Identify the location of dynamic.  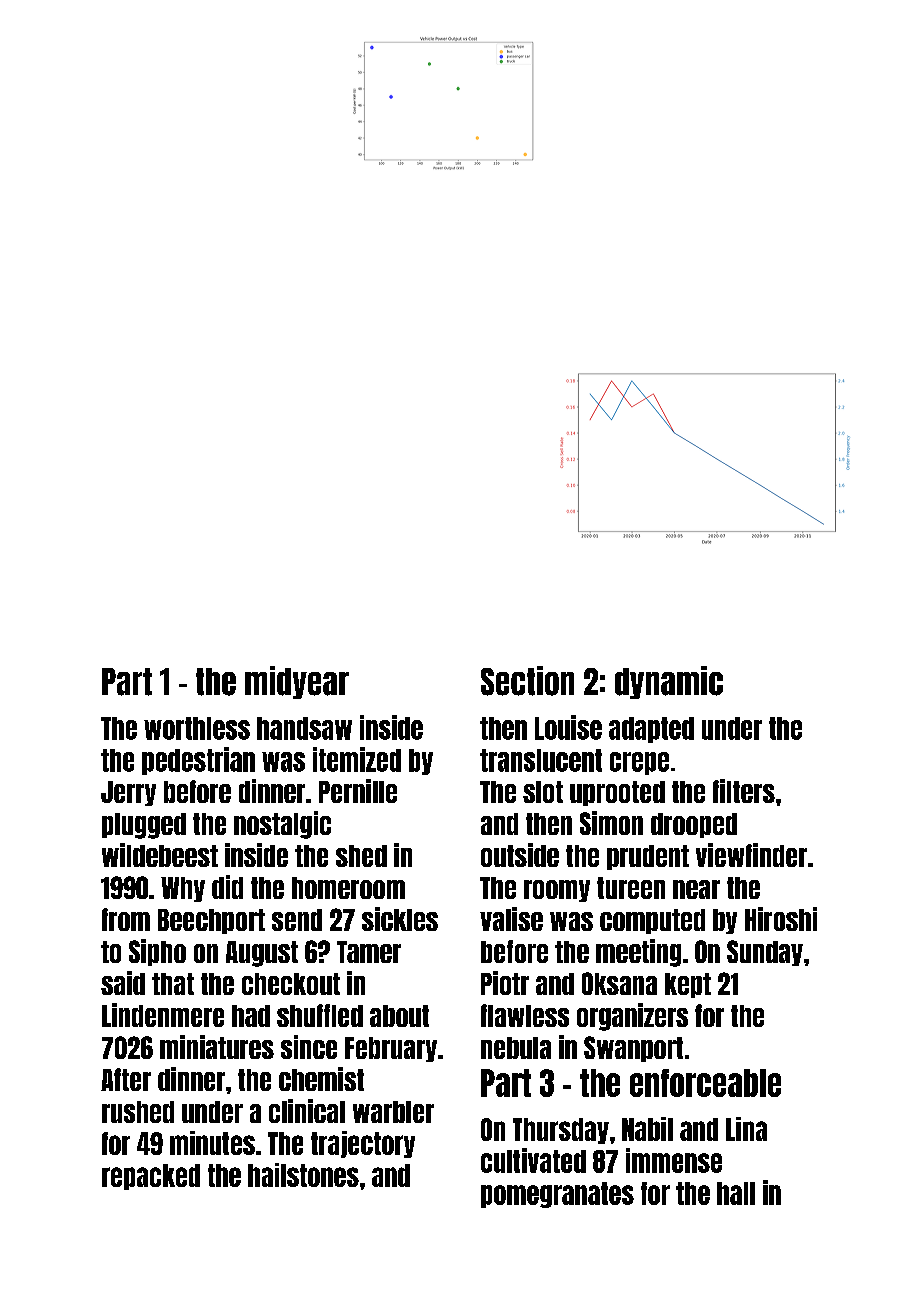
(669, 682).
